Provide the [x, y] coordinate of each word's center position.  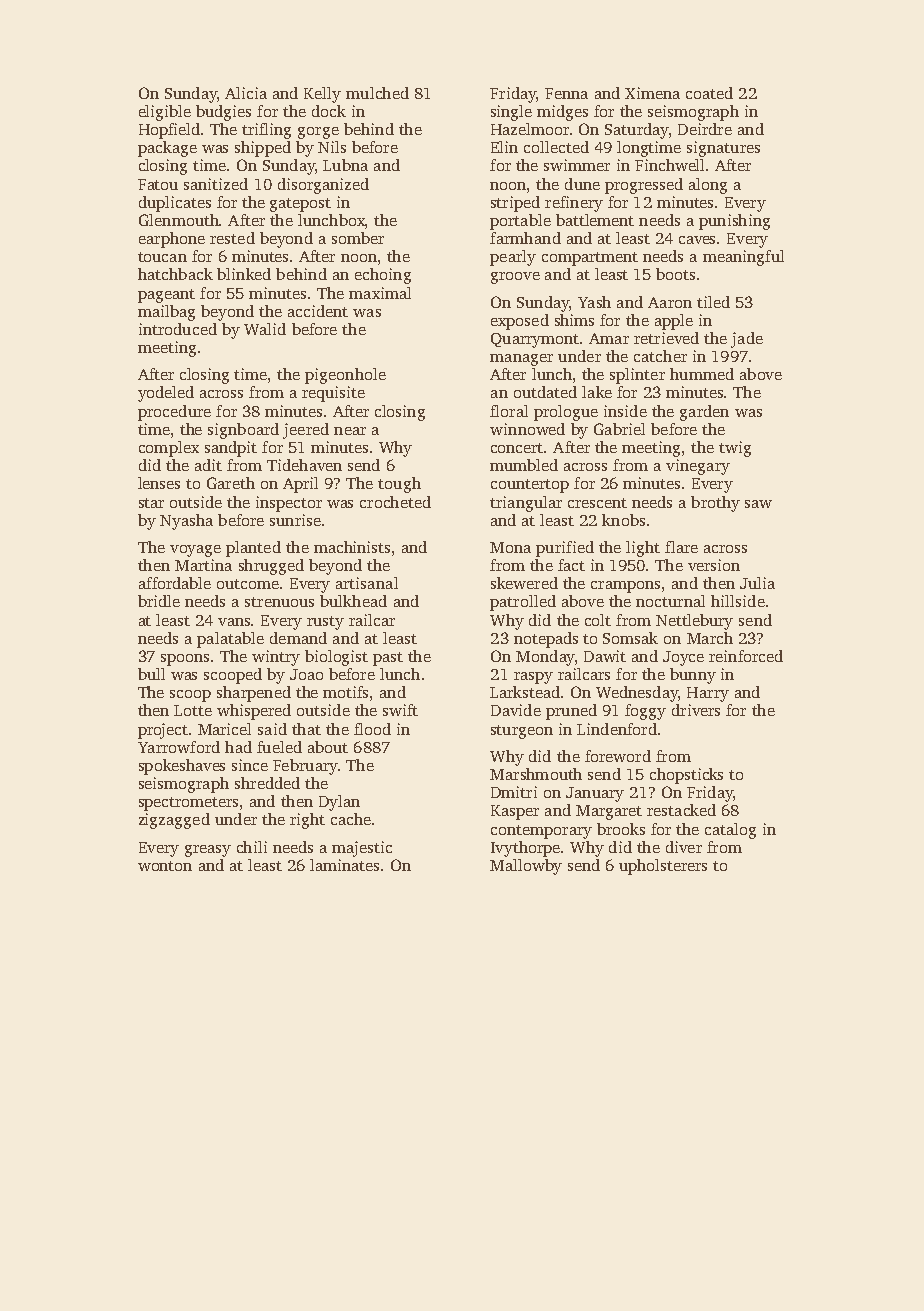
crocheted [395, 502]
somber [358, 238]
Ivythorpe [525, 849]
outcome [248, 584]
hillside [738, 601]
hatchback [175, 274]
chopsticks [686, 776]
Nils [332, 147]
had [238, 747]
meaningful [743, 258]
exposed [520, 322]
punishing [734, 222]
